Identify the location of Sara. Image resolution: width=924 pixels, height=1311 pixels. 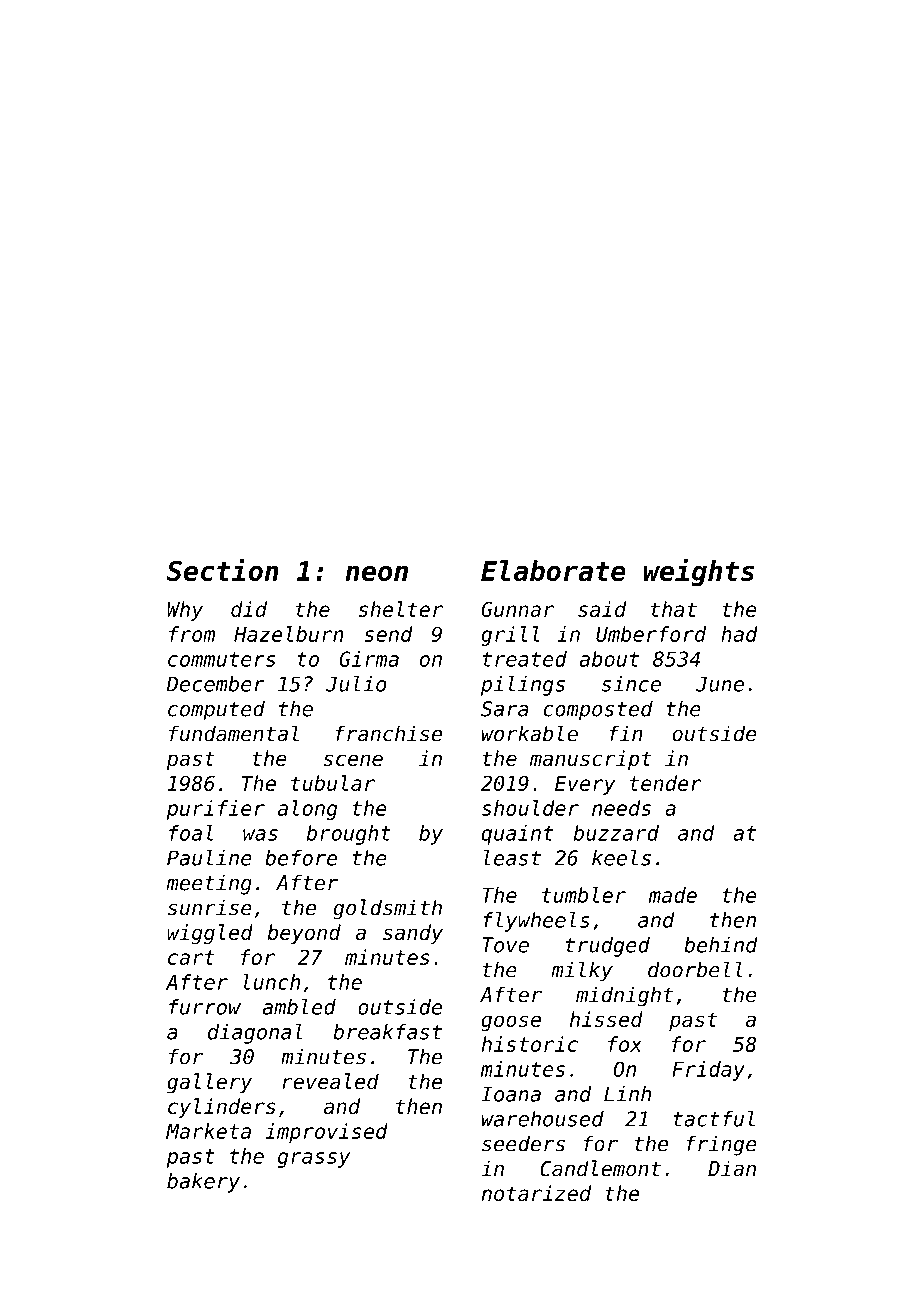
(505, 709).
